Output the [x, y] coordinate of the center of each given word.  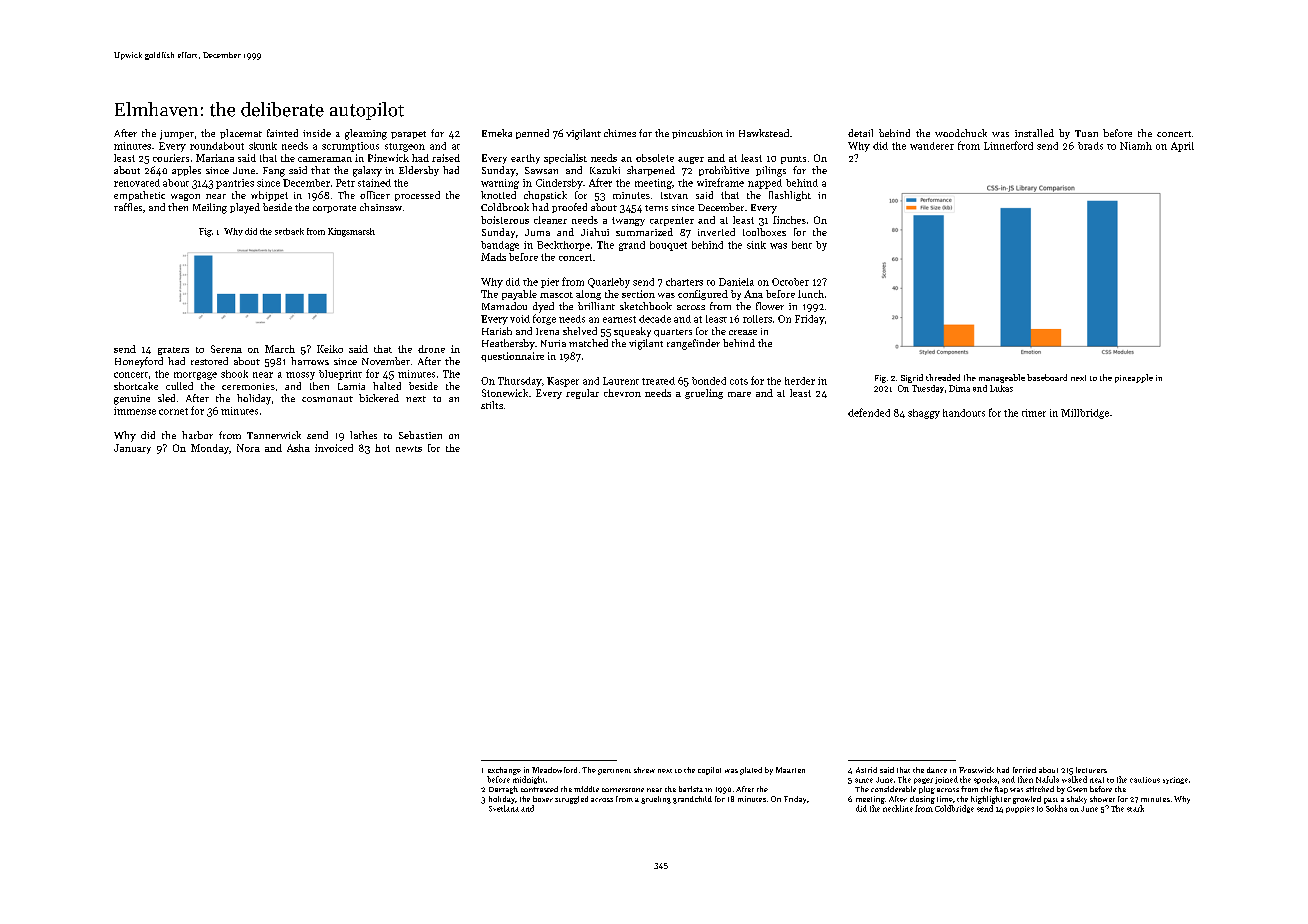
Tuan [1086, 133]
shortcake [136, 386]
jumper [177, 135]
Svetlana [504, 808]
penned [532, 134]
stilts [492, 405]
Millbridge [1085, 414]
